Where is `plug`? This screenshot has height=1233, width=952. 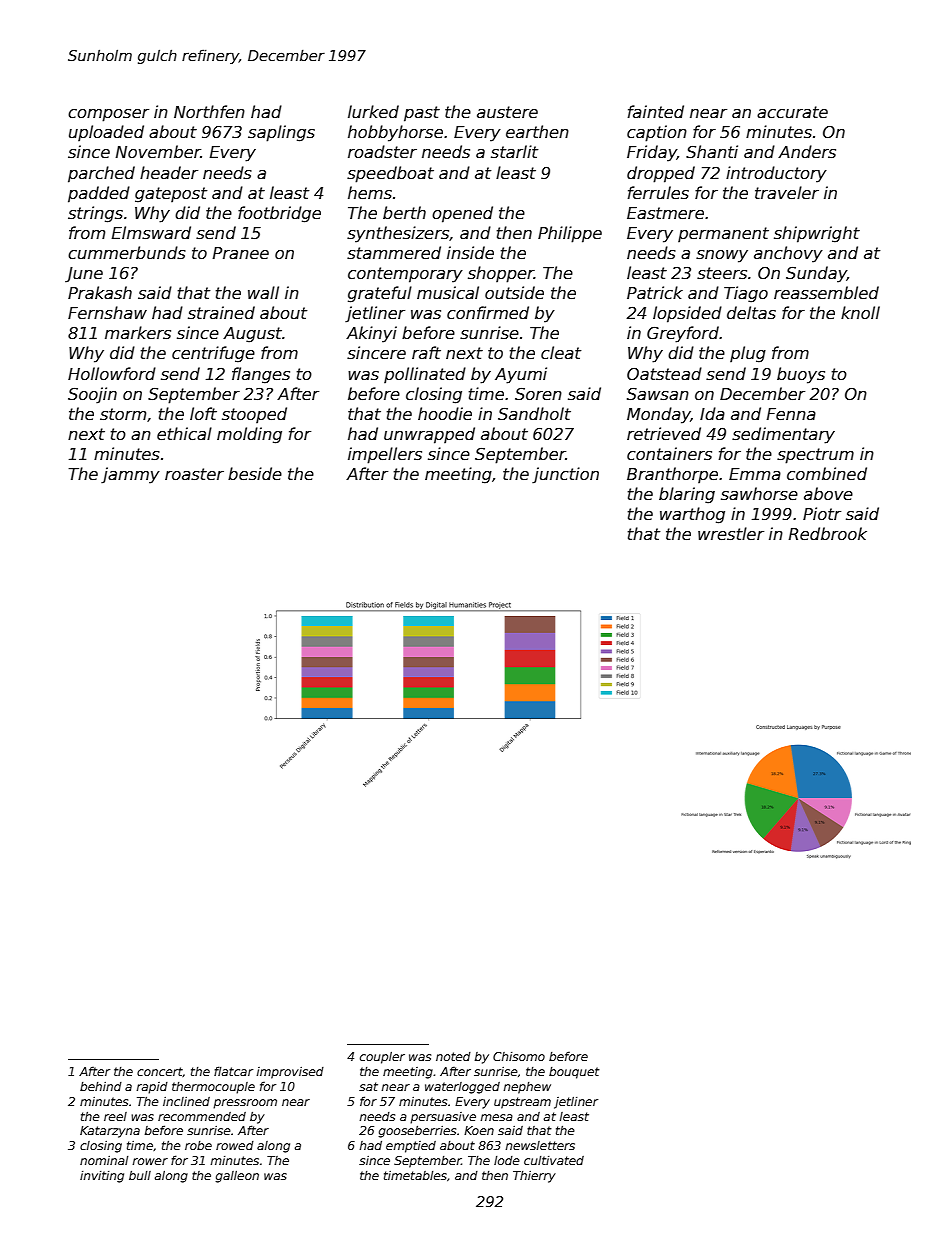 plug is located at coordinates (748, 354).
